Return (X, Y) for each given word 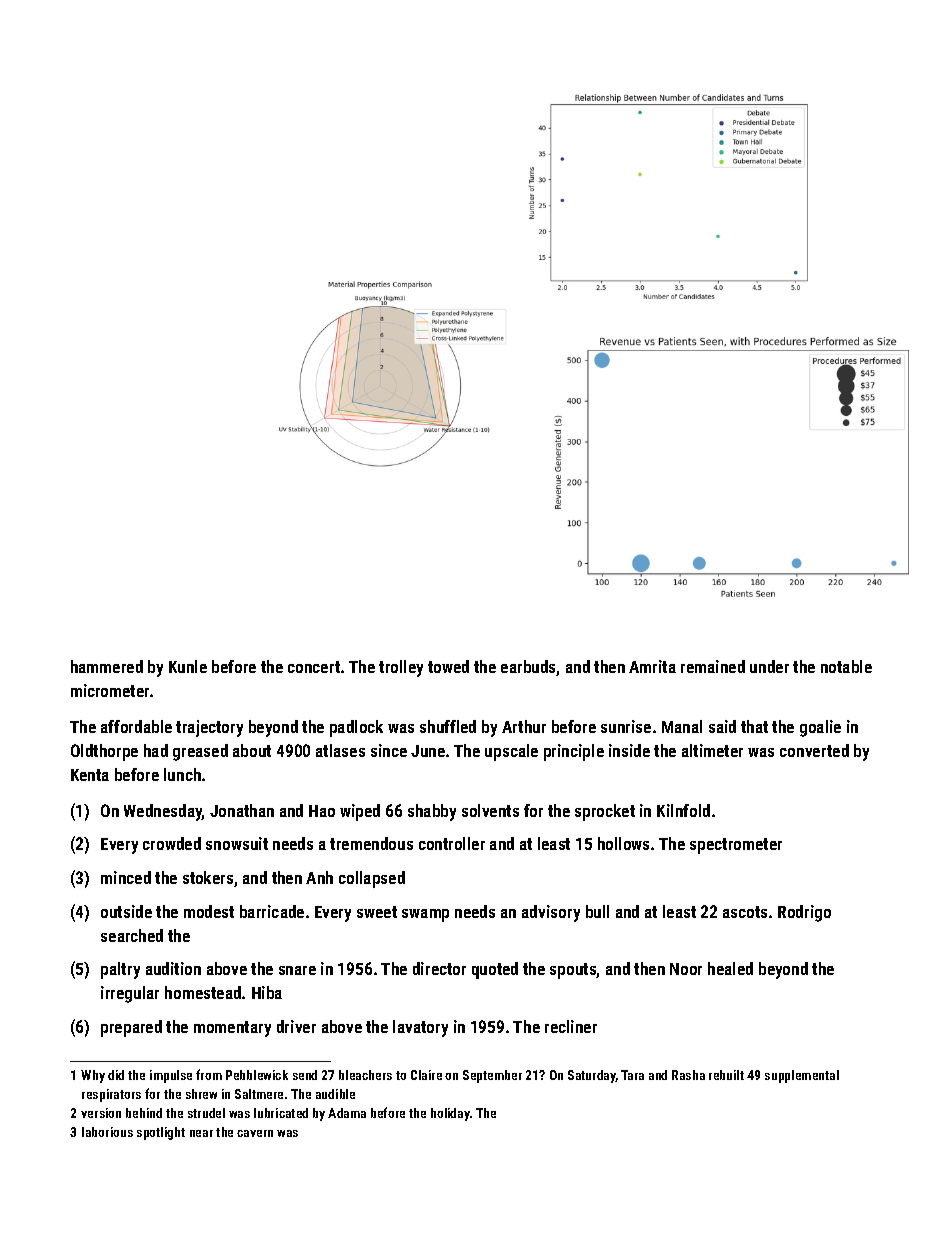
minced (126, 877)
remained (713, 666)
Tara (632, 1075)
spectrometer (736, 846)
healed (730, 968)
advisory (551, 913)
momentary (232, 1029)
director (439, 968)
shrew (201, 1094)
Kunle (188, 666)
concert (314, 667)
